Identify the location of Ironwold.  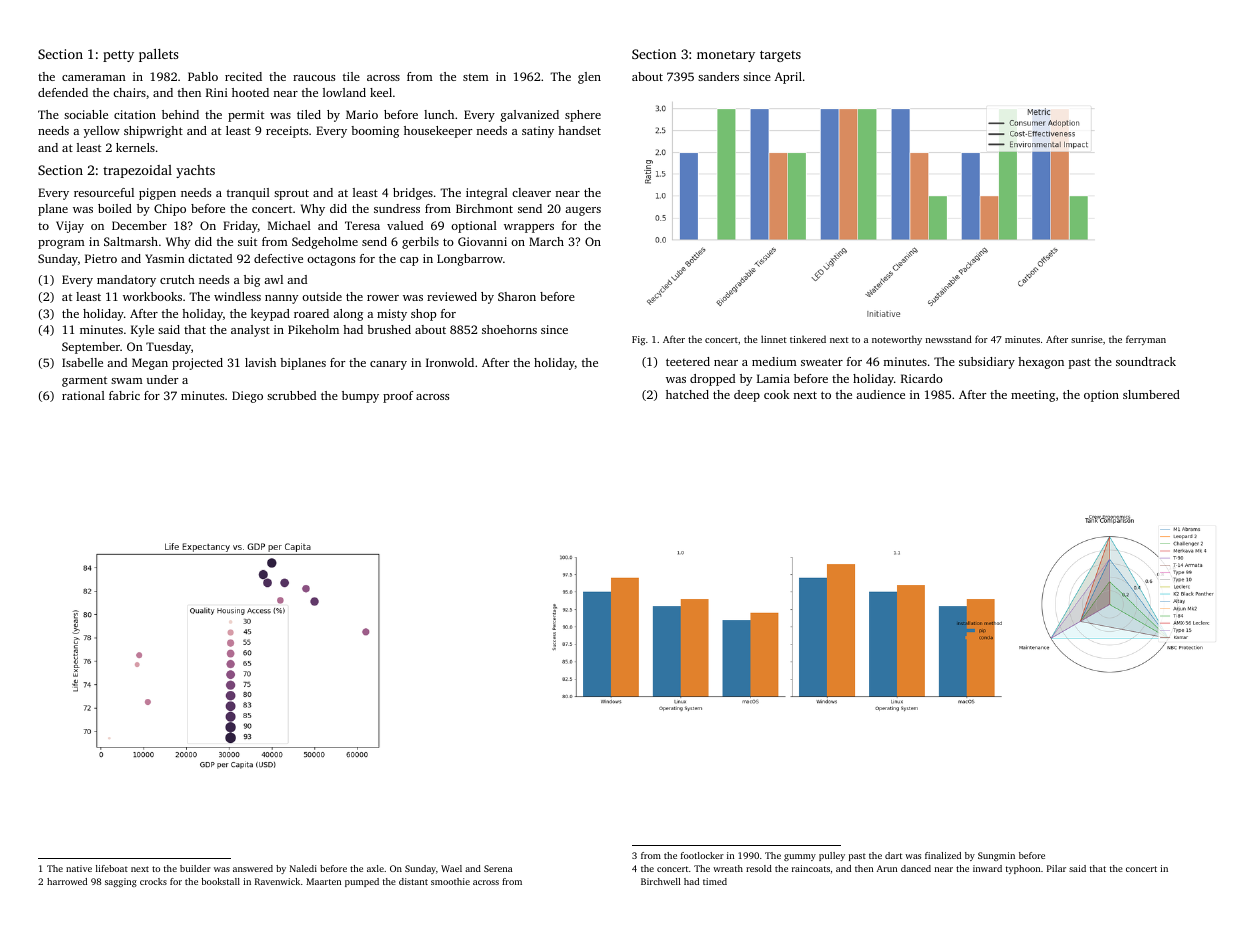
(450, 362).
